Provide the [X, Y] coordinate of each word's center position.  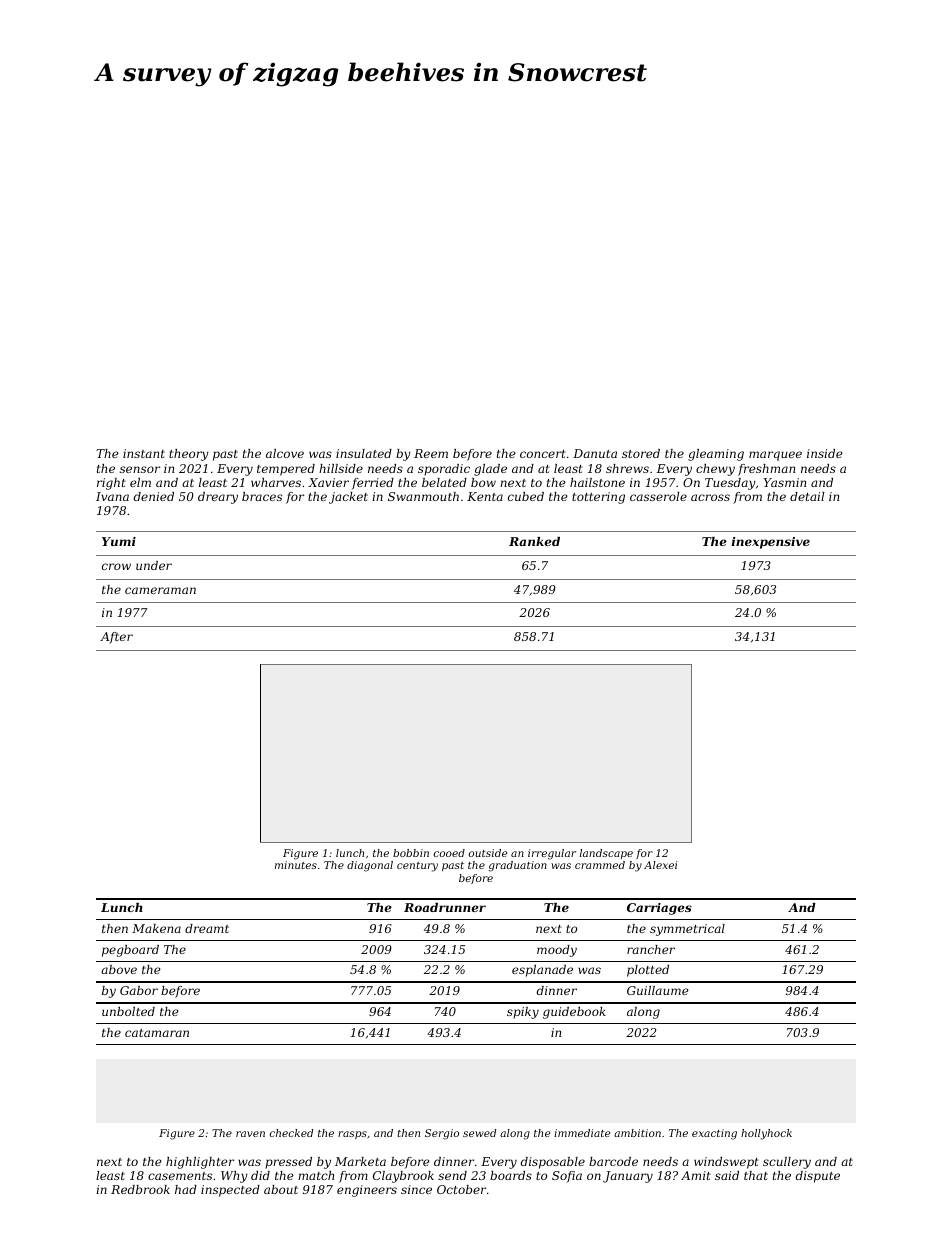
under [154, 565]
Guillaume [658, 990]
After [116, 638]
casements [180, 1176]
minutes [296, 865]
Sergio [442, 1134]
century [417, 867]
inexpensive [771, 543]
